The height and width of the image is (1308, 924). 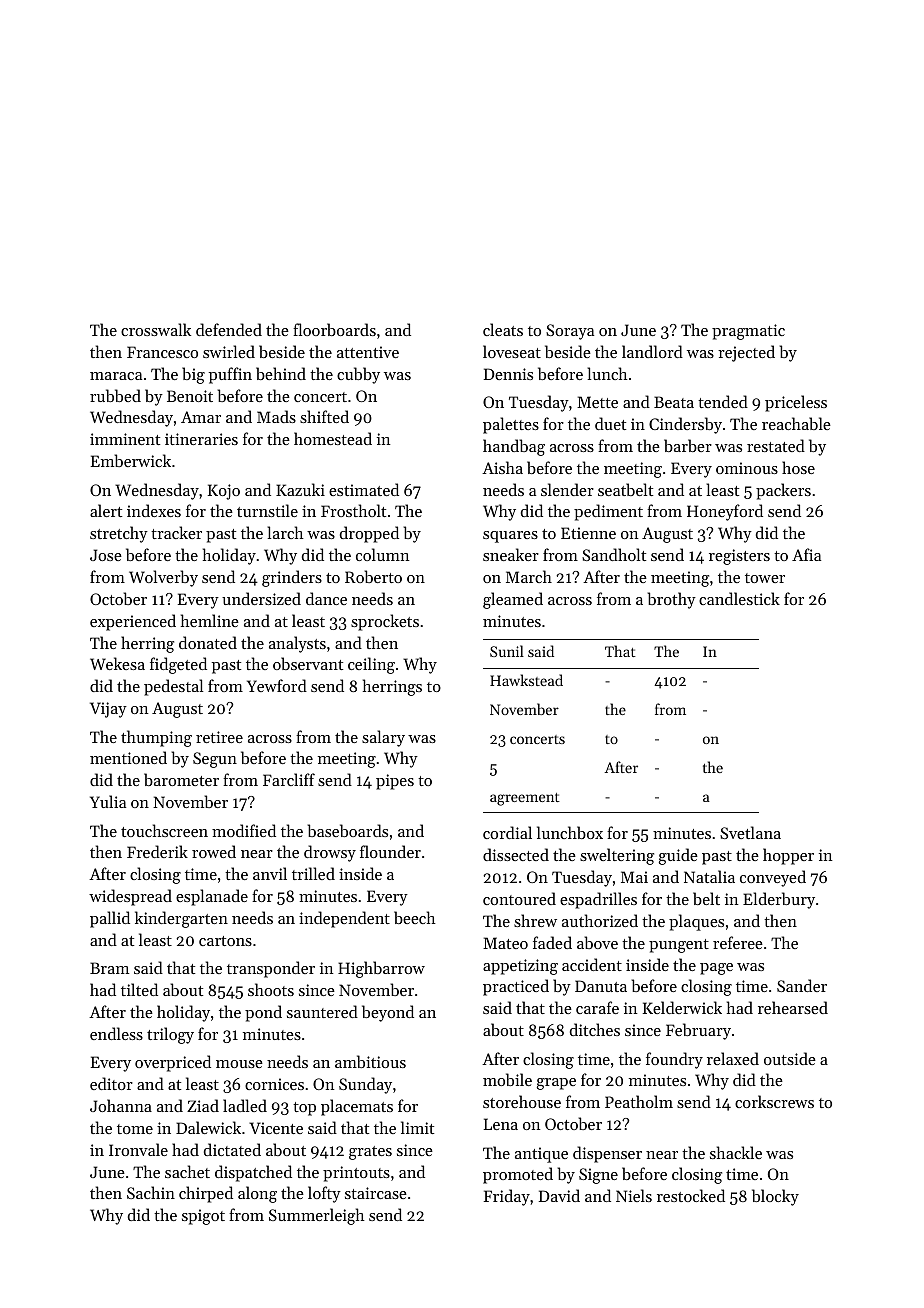 What do you see at coordinates (503, 329) in the image?
I see `cleats` at bounding box center [503, 329].
